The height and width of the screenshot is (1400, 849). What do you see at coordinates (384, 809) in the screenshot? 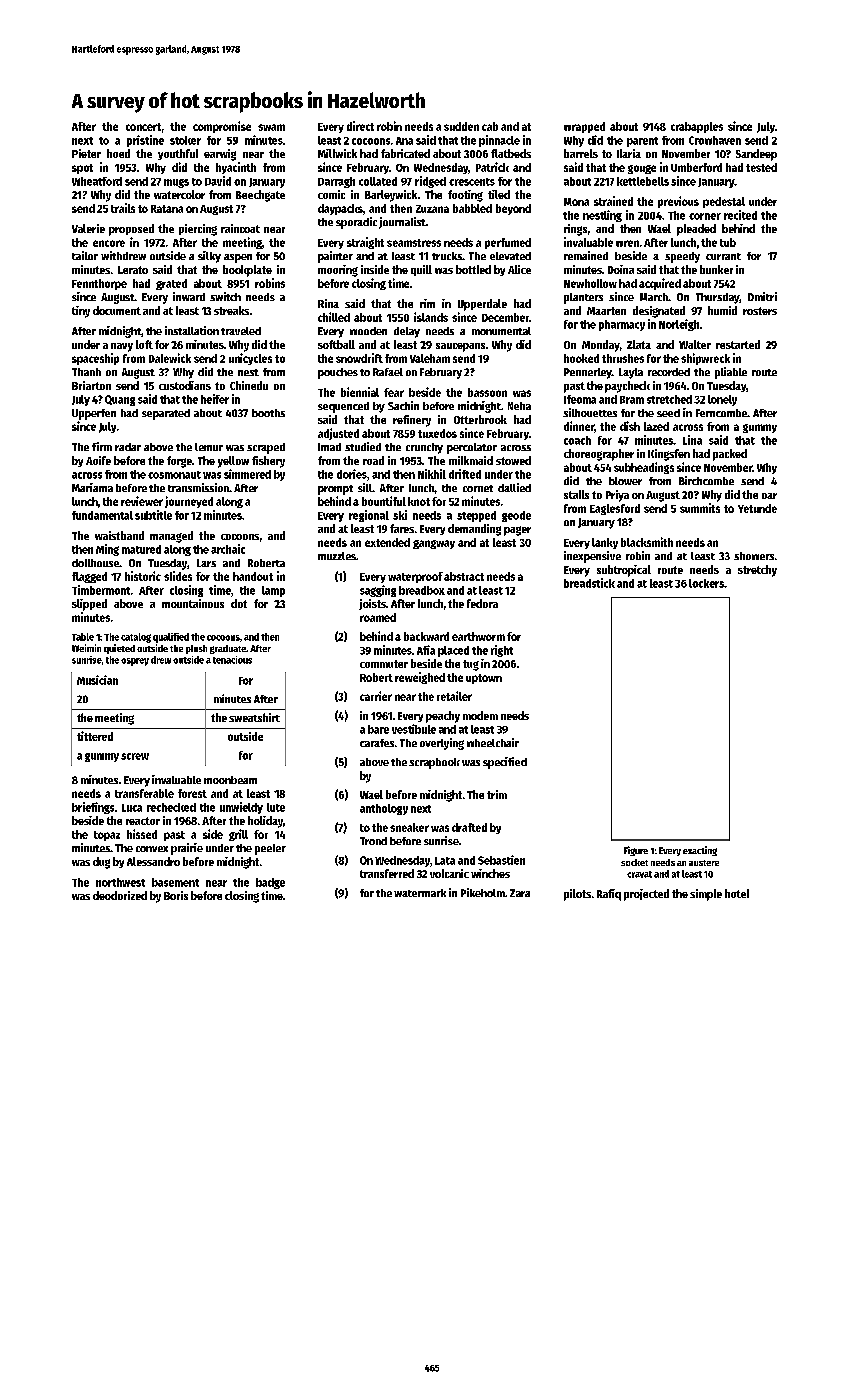
I see `anthology` at bounding box center [384, 809].
